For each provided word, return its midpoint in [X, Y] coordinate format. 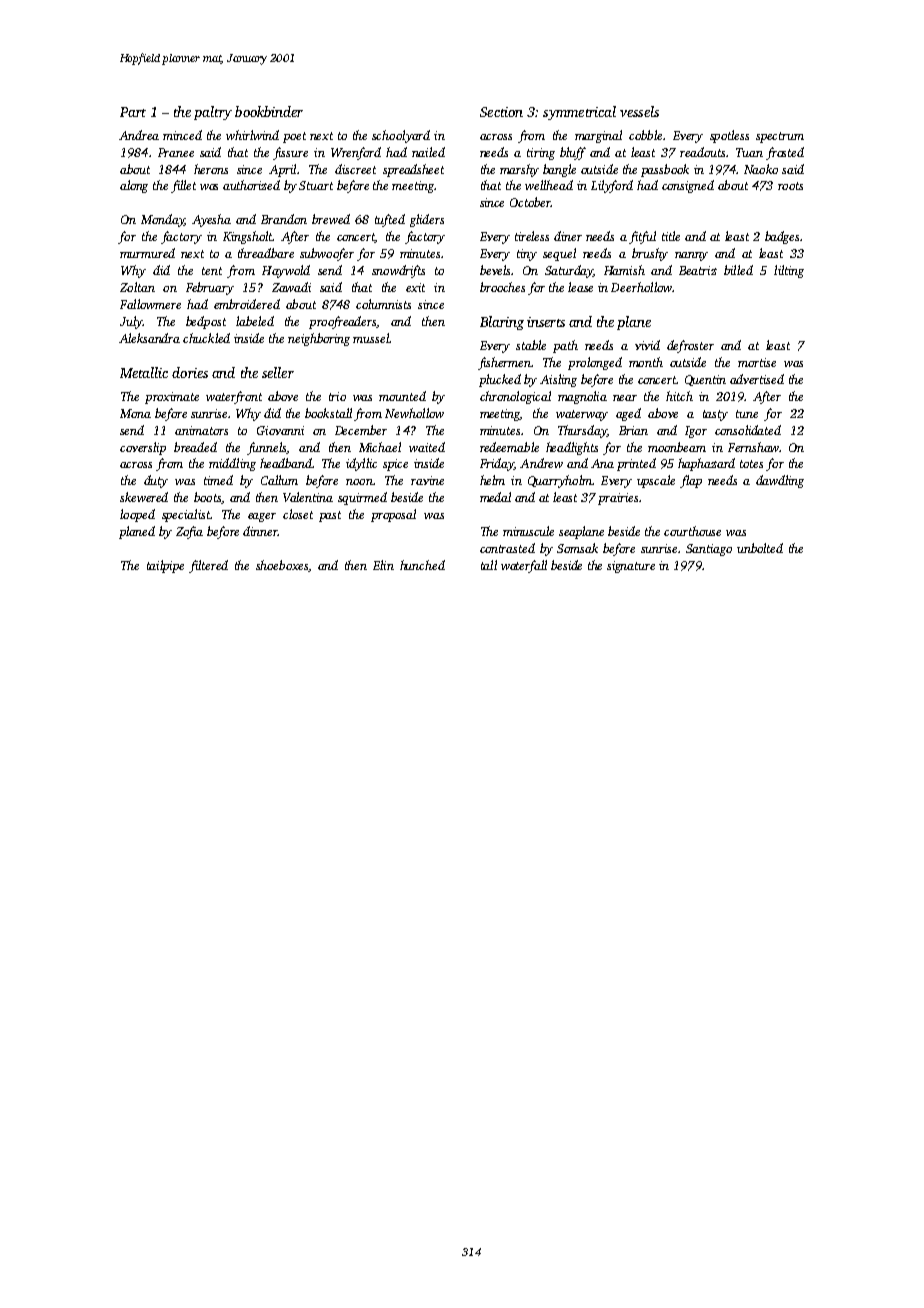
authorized [251, 185]
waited [427, 447]
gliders [427, 220]
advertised [757, 379]
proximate [172, 398]
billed [738, 270]
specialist [186, 515]
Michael [380, 447]
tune [747, 414]
